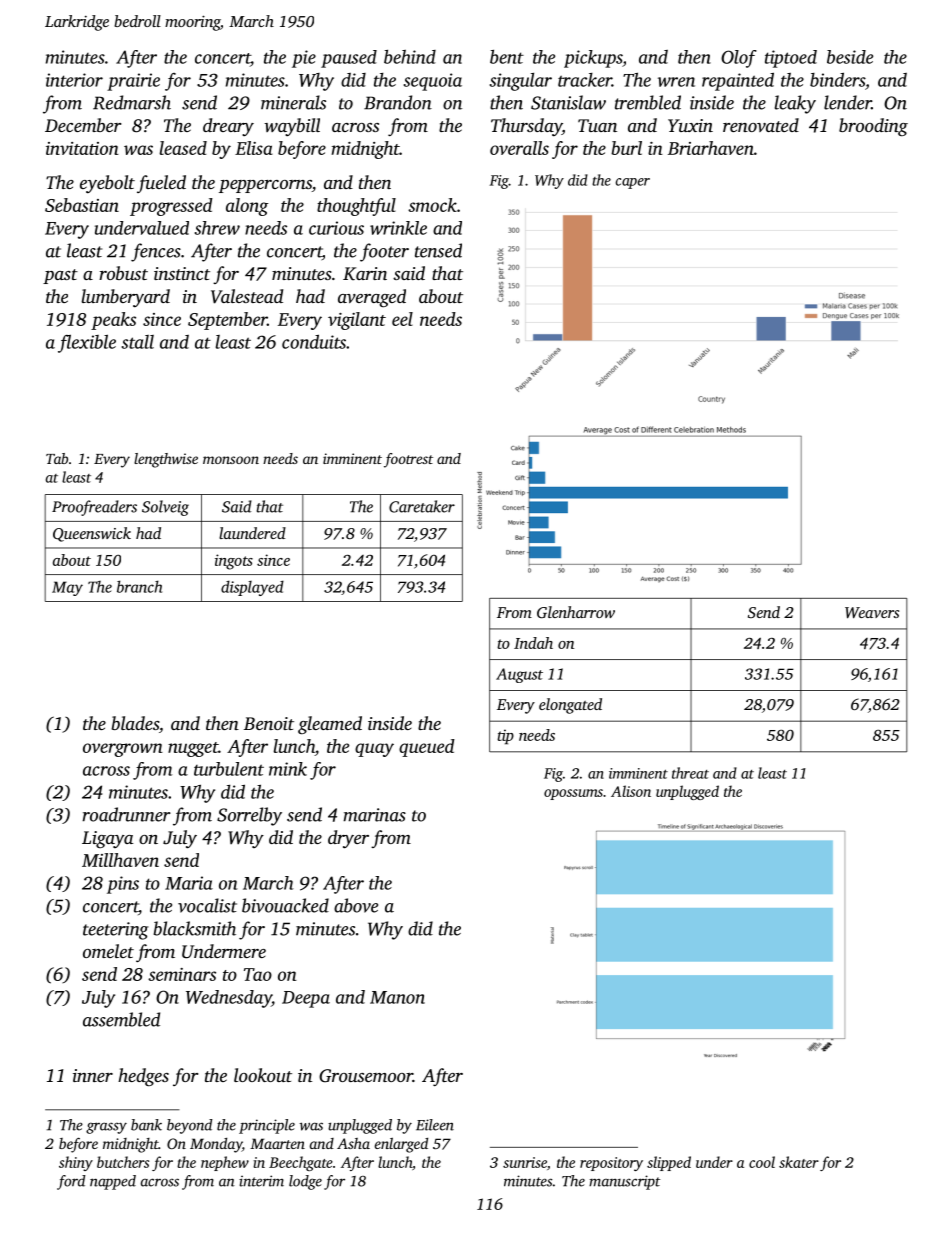 The image size is (952, 1233). Describe the element at coordinates (108, 951) in the screenshot. I see `omelet` at that location.
